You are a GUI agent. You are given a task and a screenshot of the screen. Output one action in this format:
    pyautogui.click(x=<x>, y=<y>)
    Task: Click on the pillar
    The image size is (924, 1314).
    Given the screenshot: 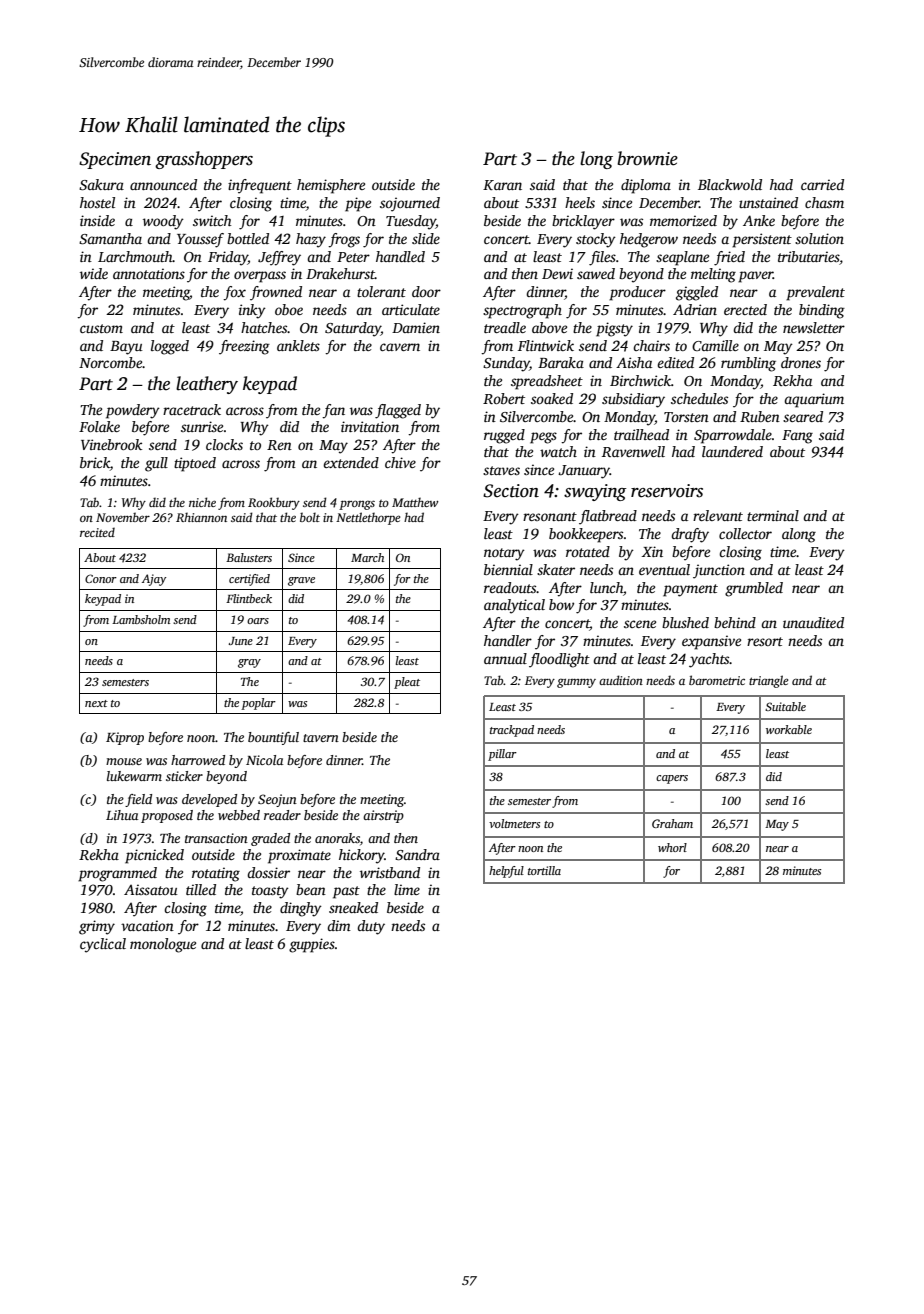 What is the action you would take?
    pyautogui.click(x=502, y=755)
